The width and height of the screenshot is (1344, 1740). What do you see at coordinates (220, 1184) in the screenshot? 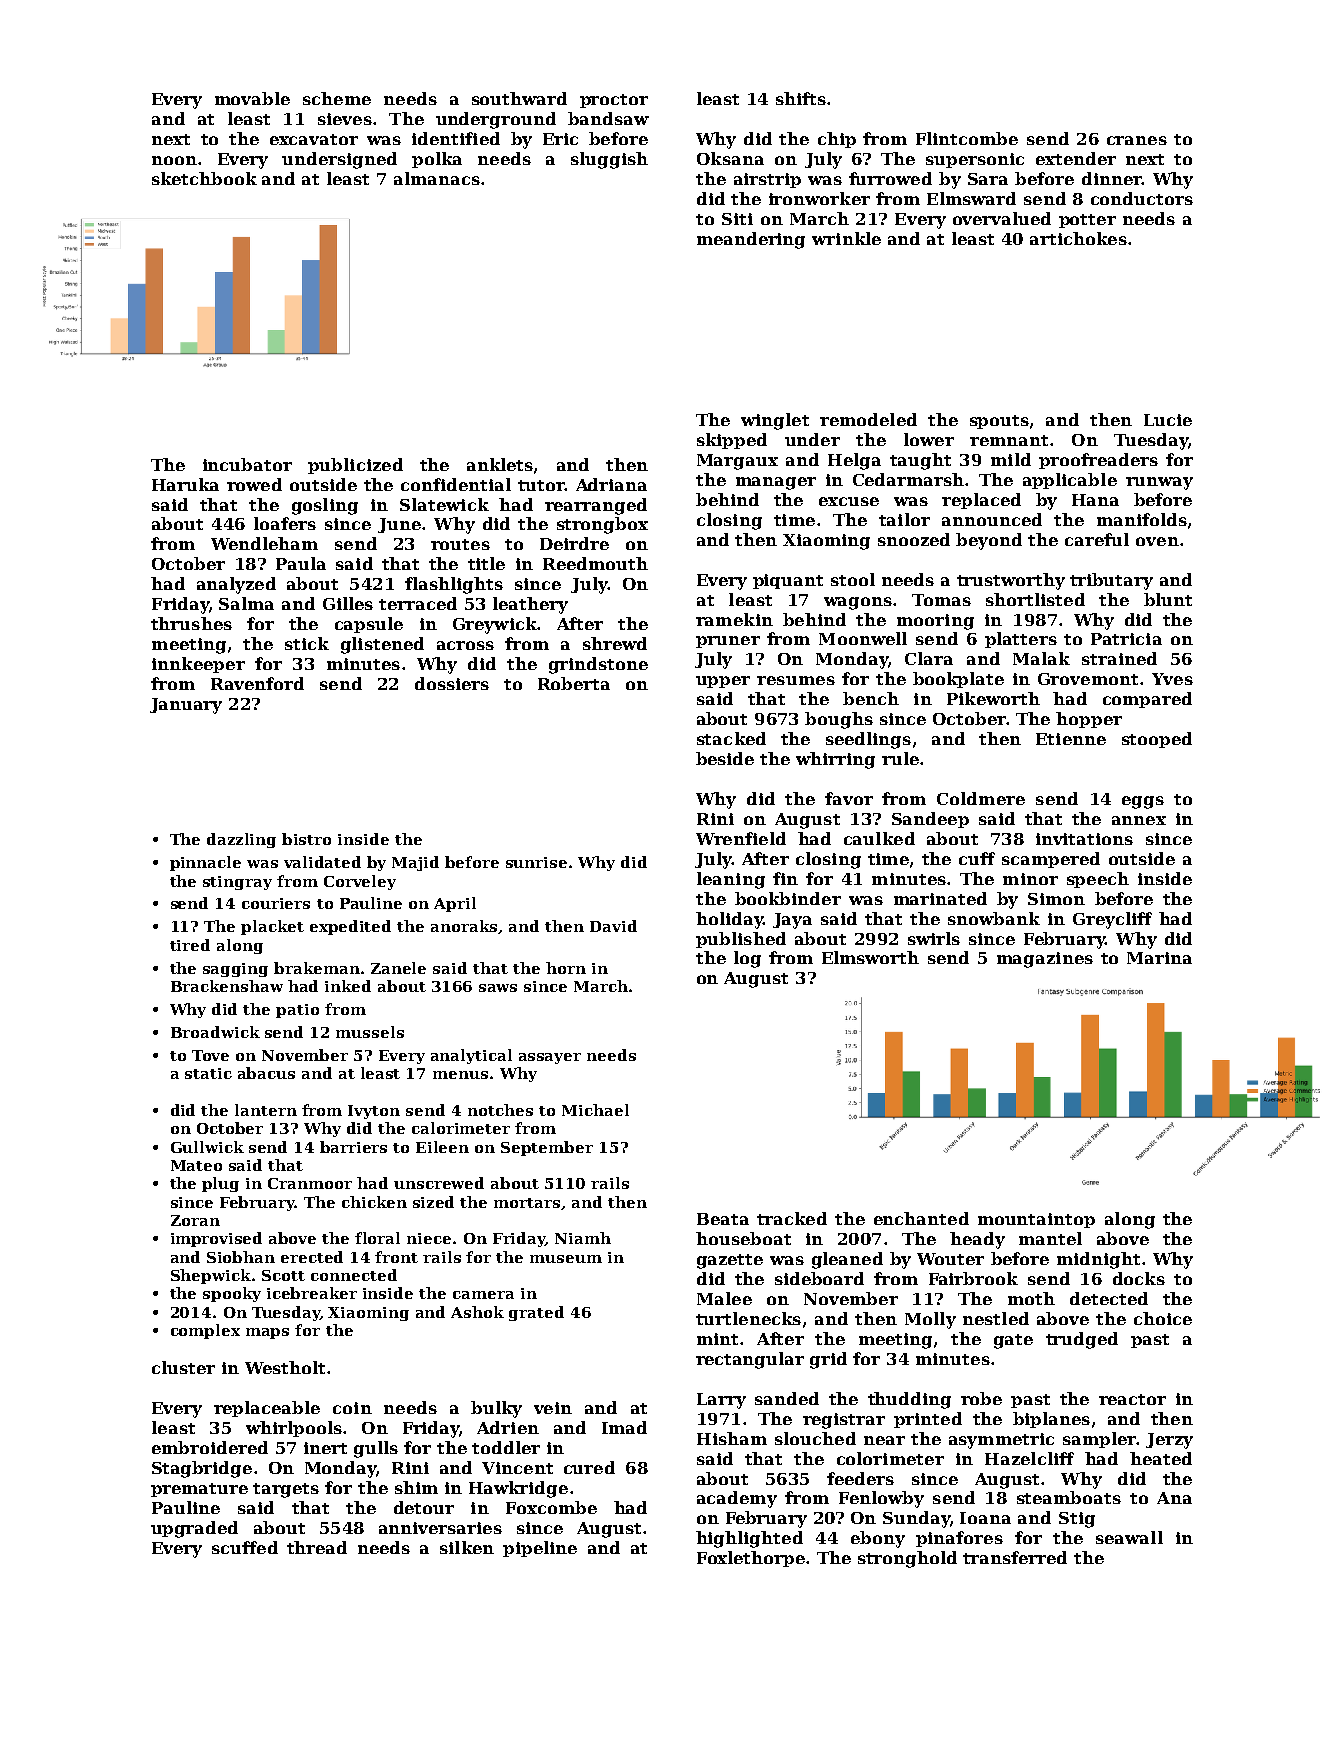
I see `plug` at bounding box center [220, 1184].
